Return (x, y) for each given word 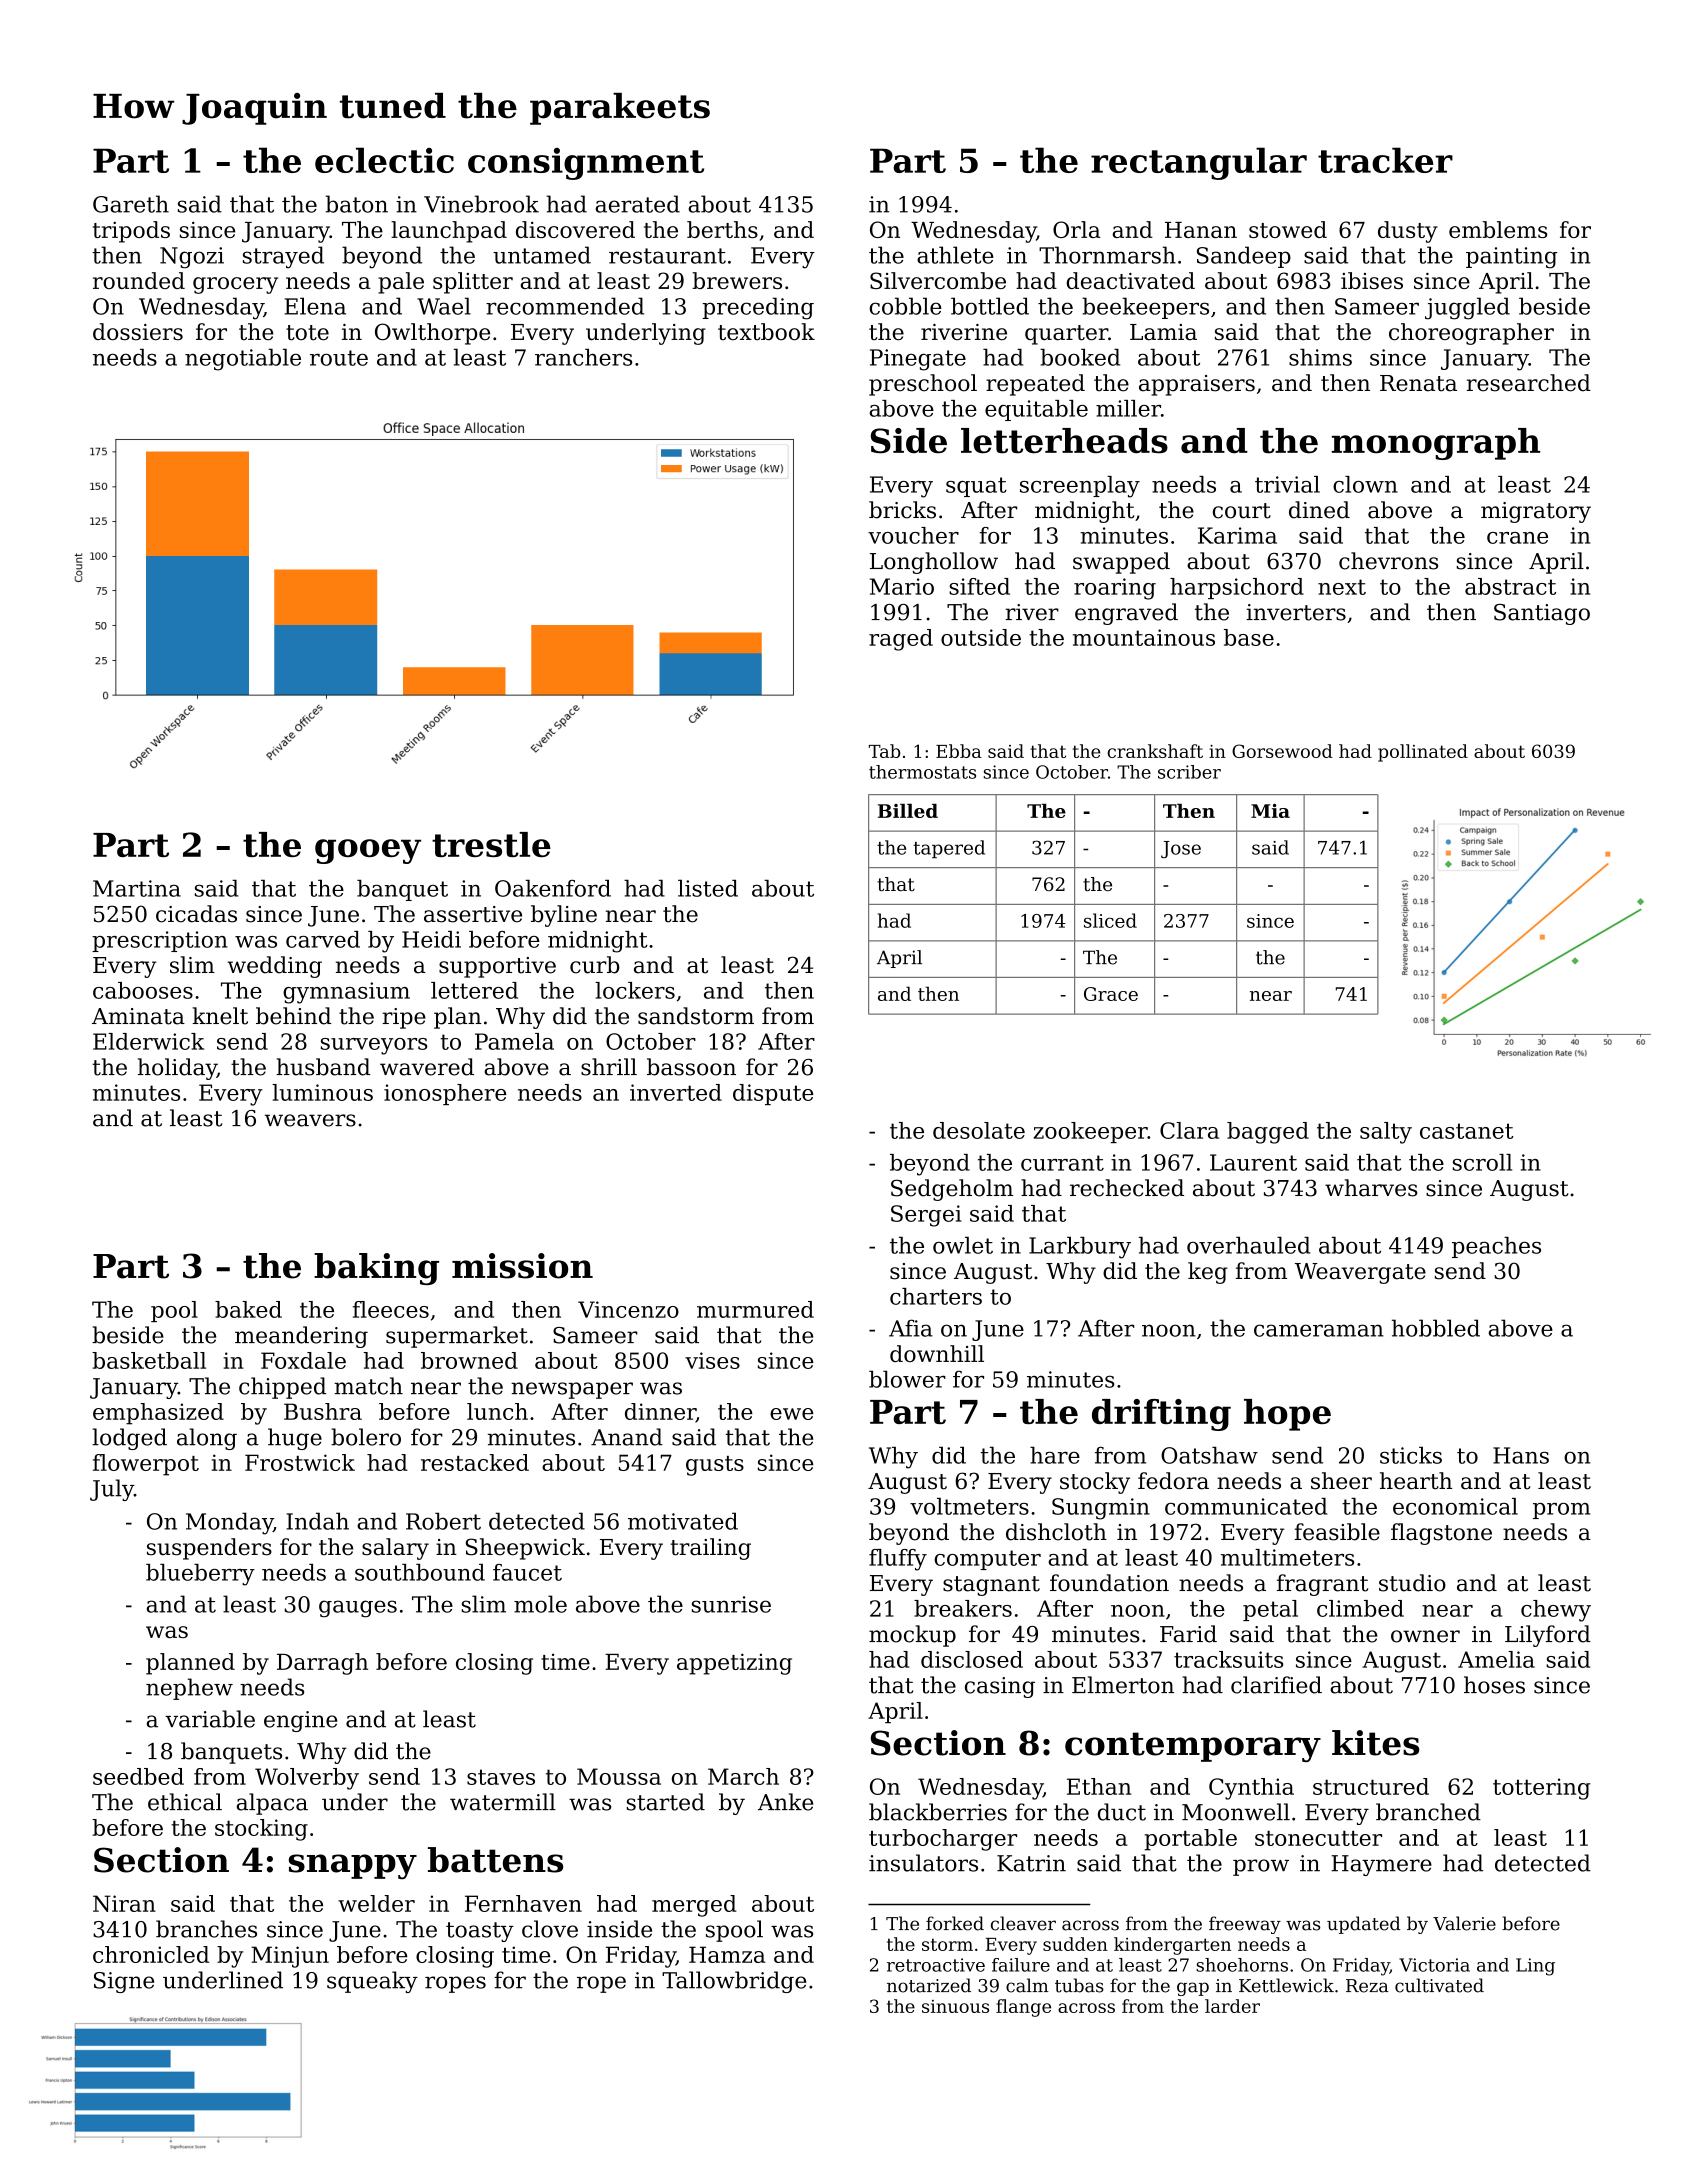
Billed (908, 811)
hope (1287, 1415)
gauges (358, 1609)
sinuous (955, 2006)
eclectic (384, 160)
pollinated (1423, 753)
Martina (137, 888)
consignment (586, 164)
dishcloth (1056, 1532)
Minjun (290, 1957)
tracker (1385, 160)
